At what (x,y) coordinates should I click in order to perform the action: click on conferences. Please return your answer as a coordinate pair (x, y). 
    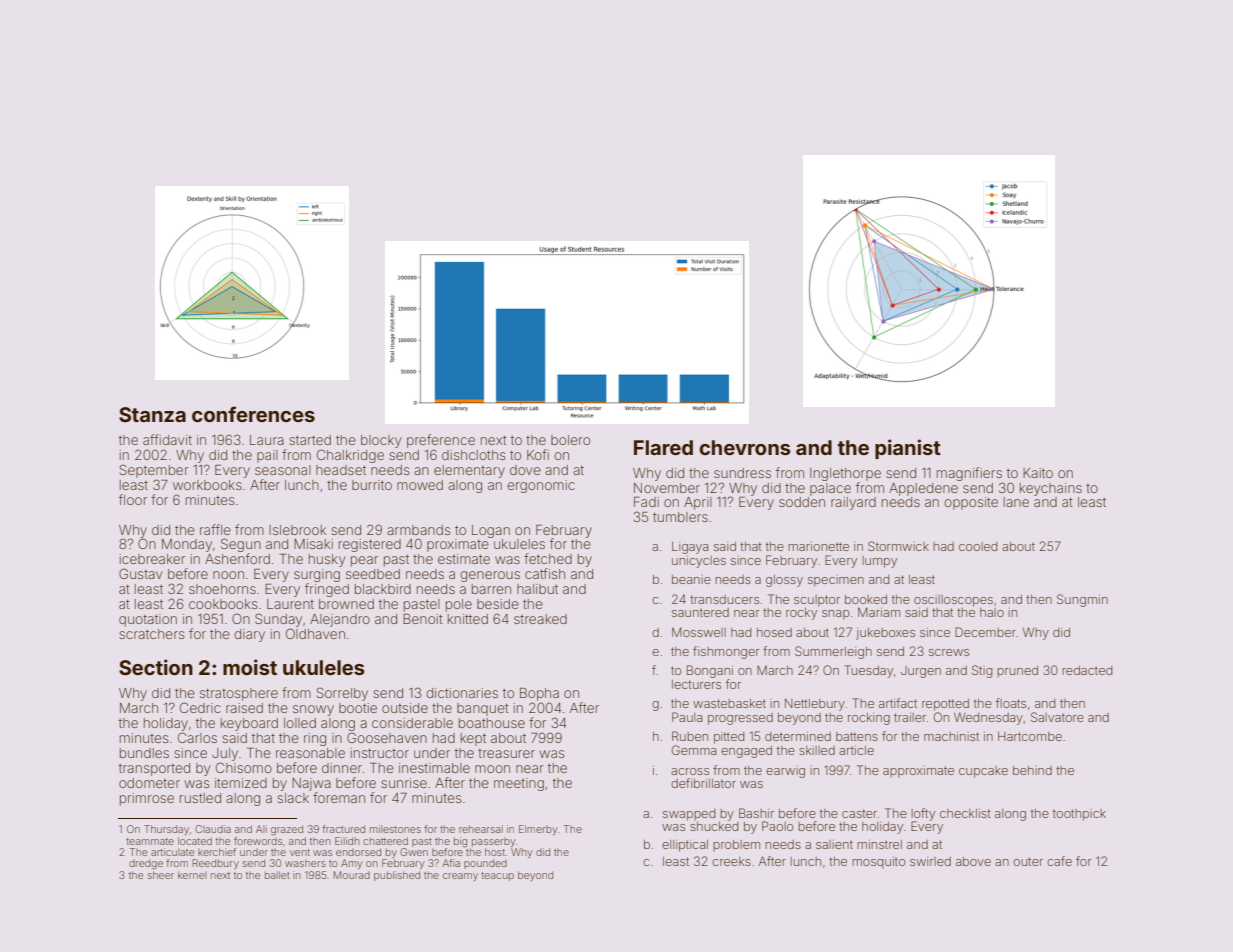
    Looking at the image, I should click on (253, 414).
